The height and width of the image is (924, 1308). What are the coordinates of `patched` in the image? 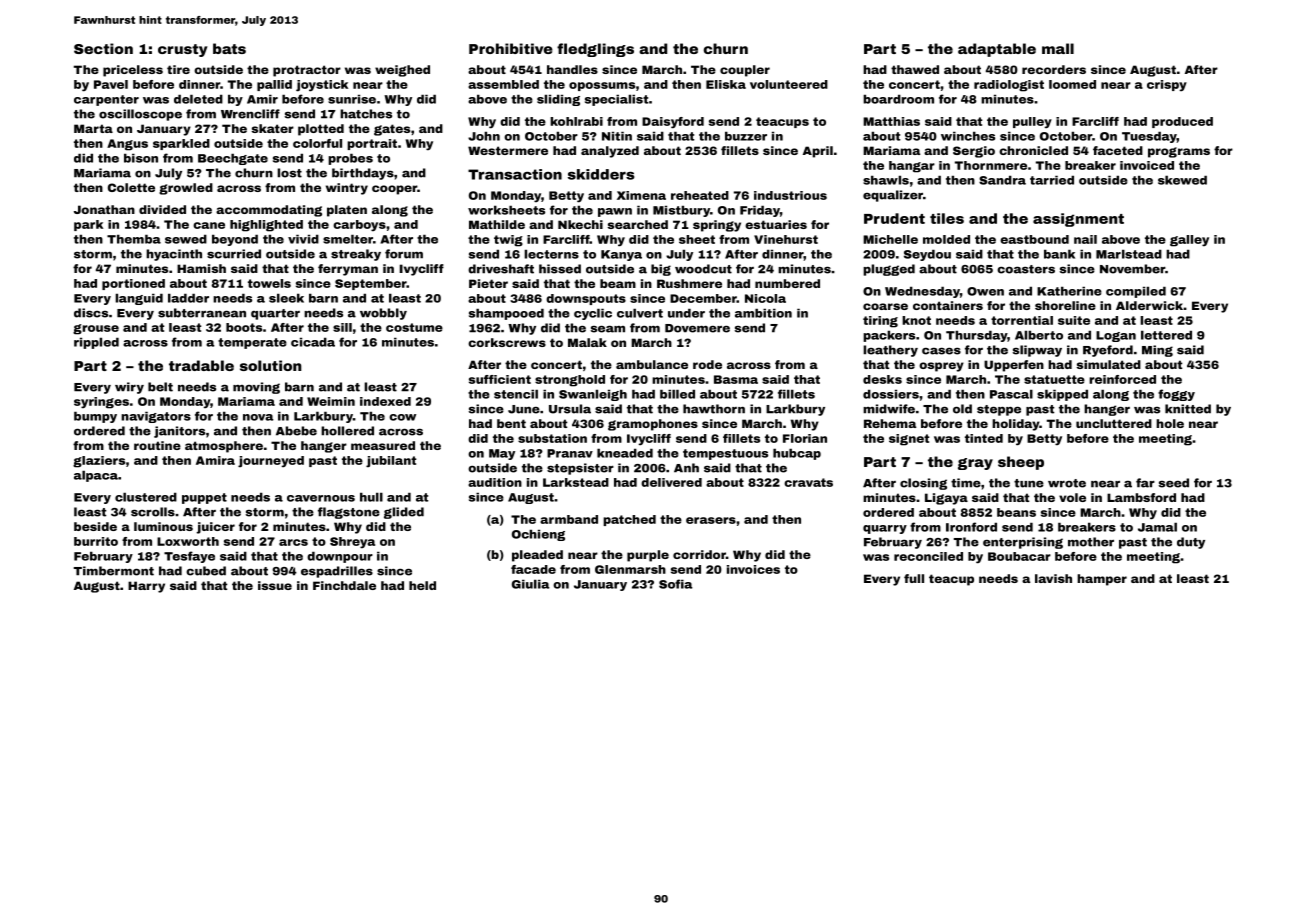 It's located at (629, 520).
